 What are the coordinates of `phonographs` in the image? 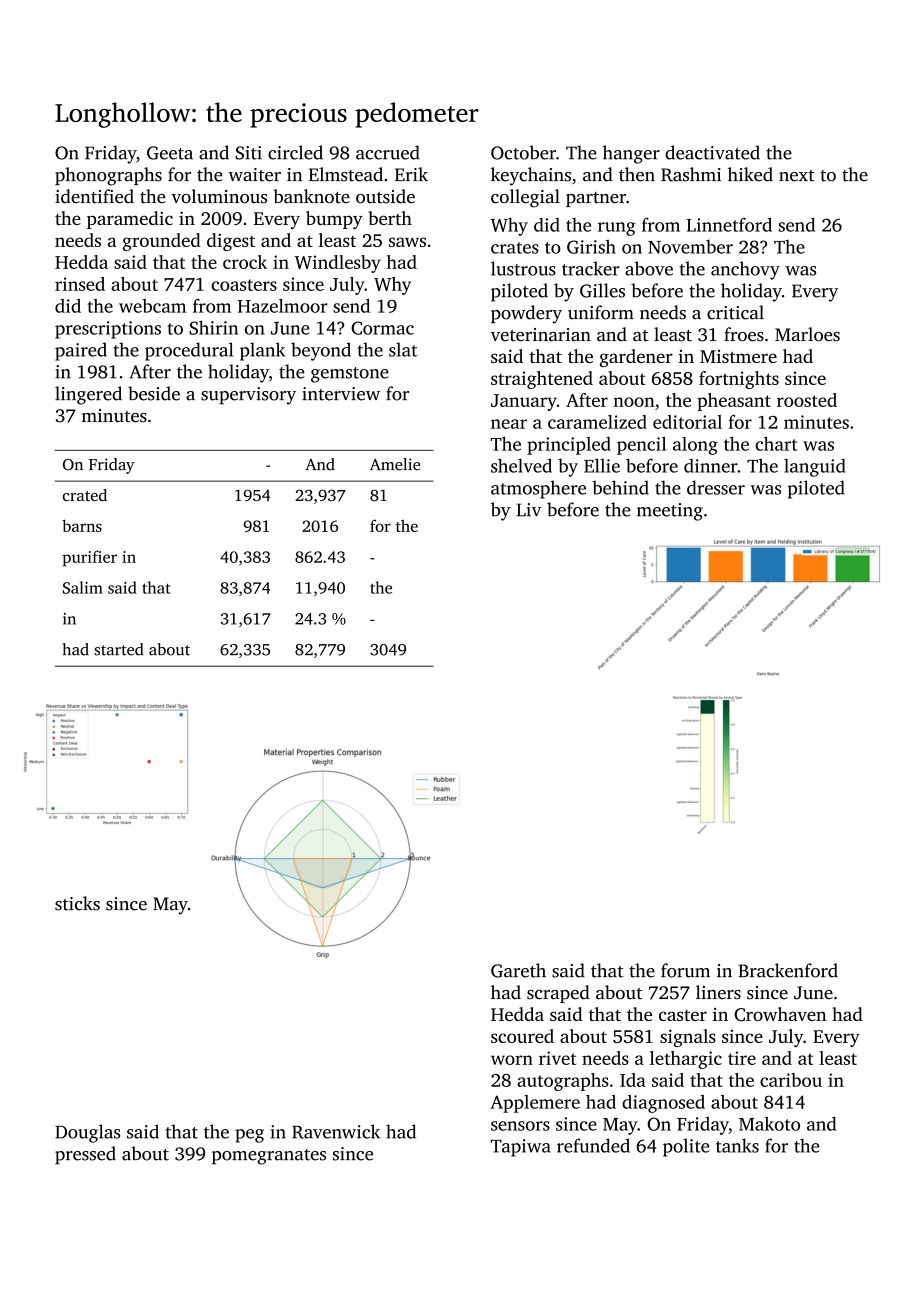 It's located at (108, 176).
